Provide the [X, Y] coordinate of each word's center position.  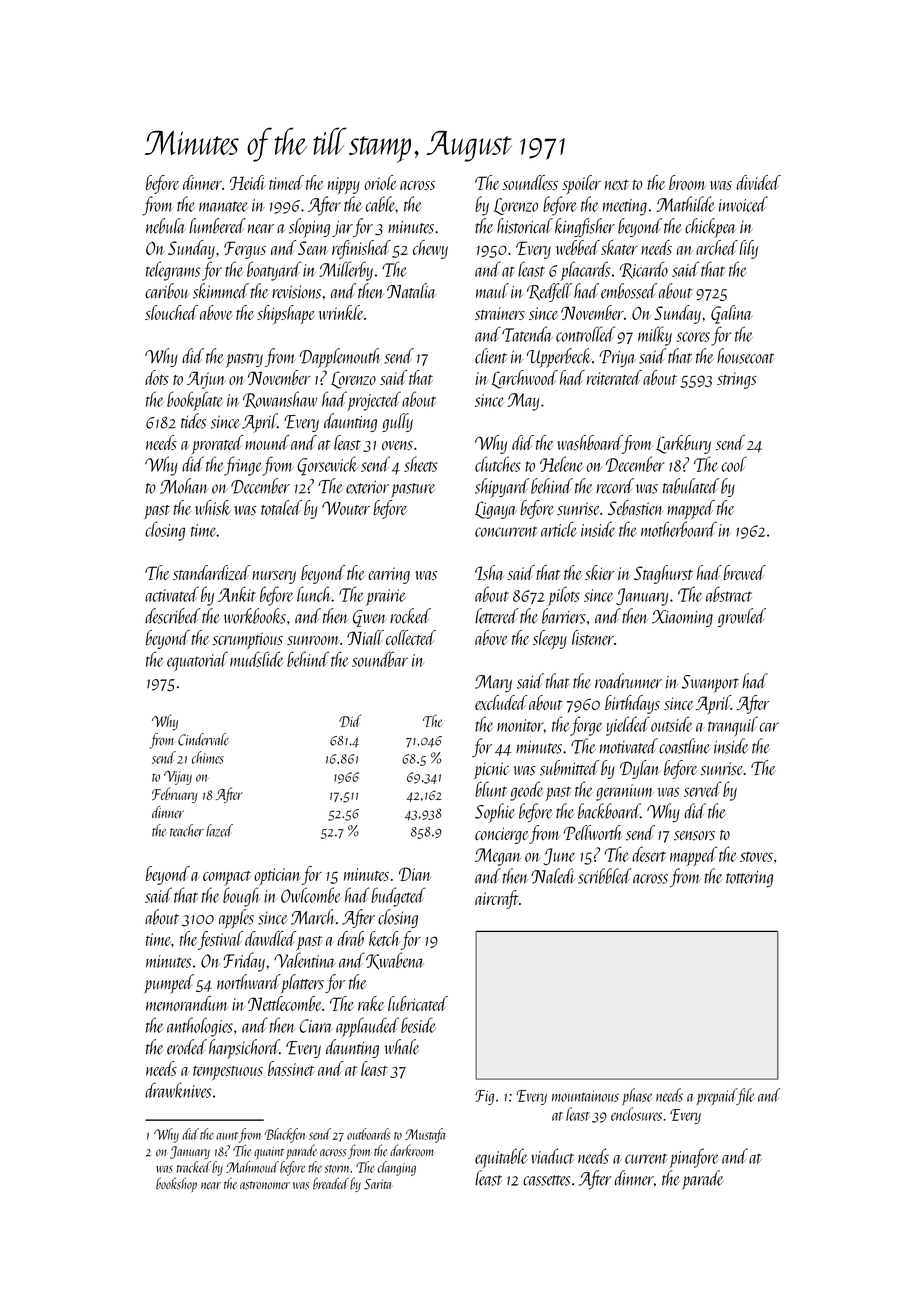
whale [401, 1047]
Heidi [248, 182]
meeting [625, 207]
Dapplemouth [339, 358]
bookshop [176, 1184]
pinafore [694, 1158]
